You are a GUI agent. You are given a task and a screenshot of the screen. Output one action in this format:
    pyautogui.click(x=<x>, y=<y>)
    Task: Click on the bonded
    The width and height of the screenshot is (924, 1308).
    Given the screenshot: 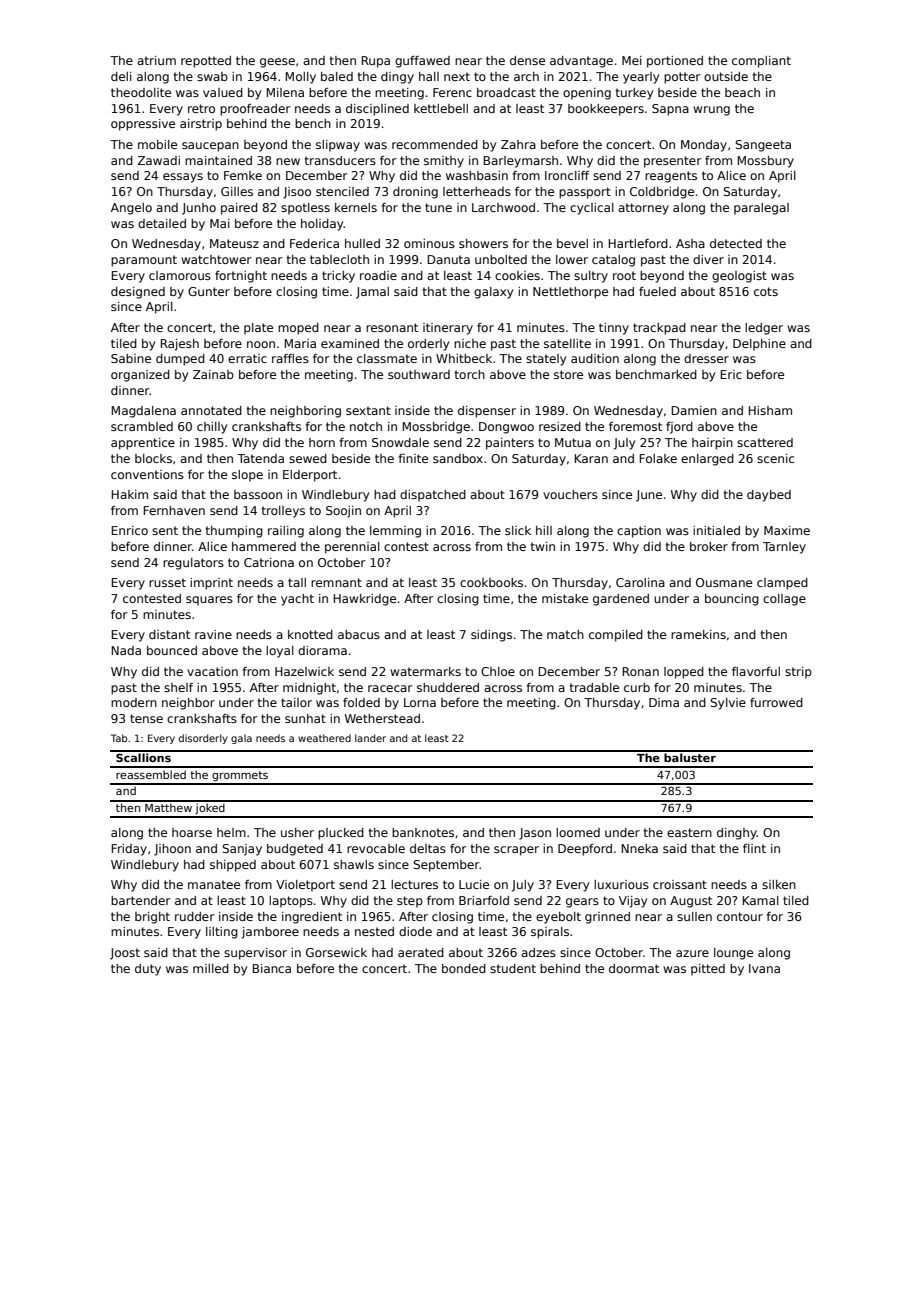 What is the action you would take?
    pyautogui.click(x=464, y=968)
